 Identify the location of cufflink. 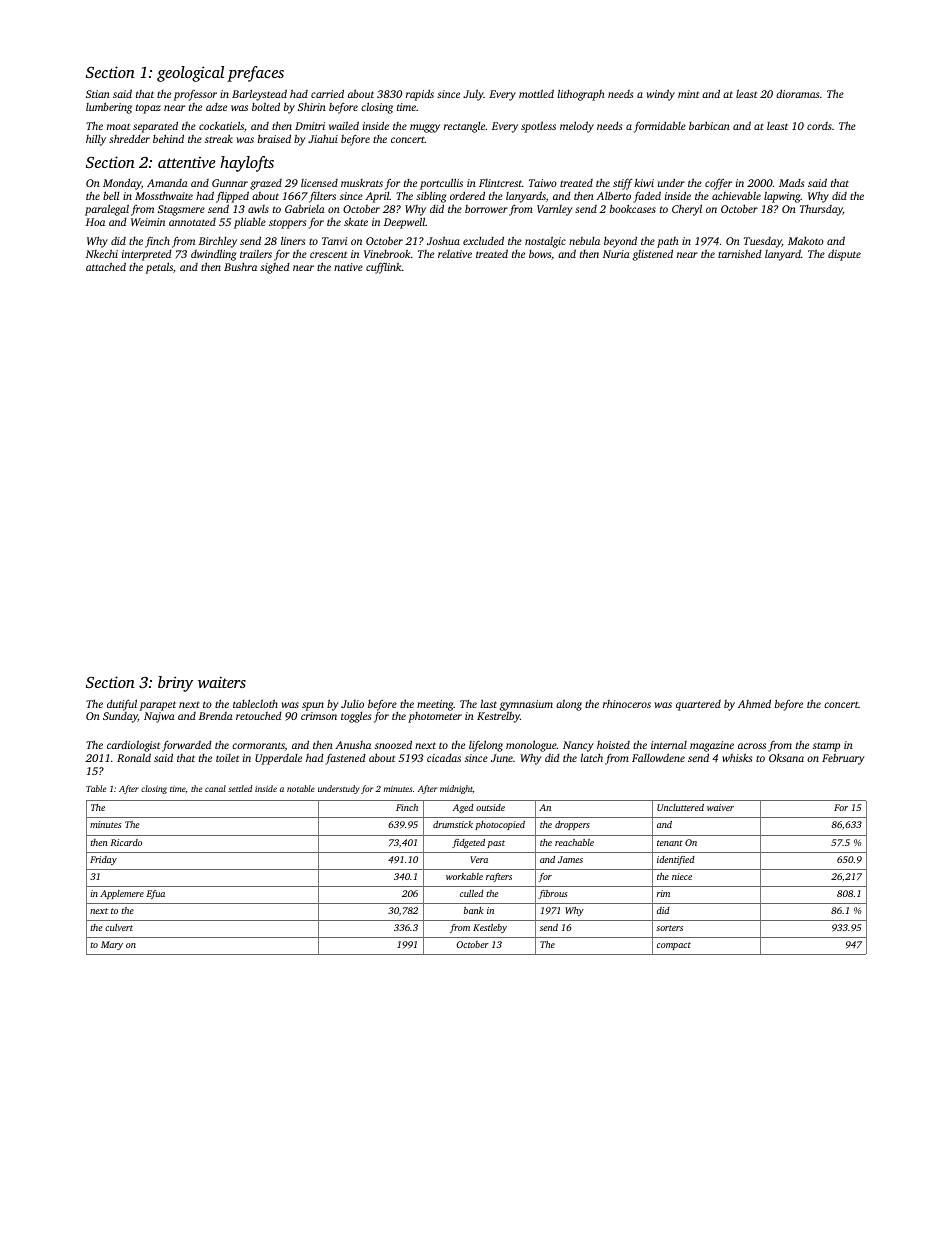
(384, 268).
